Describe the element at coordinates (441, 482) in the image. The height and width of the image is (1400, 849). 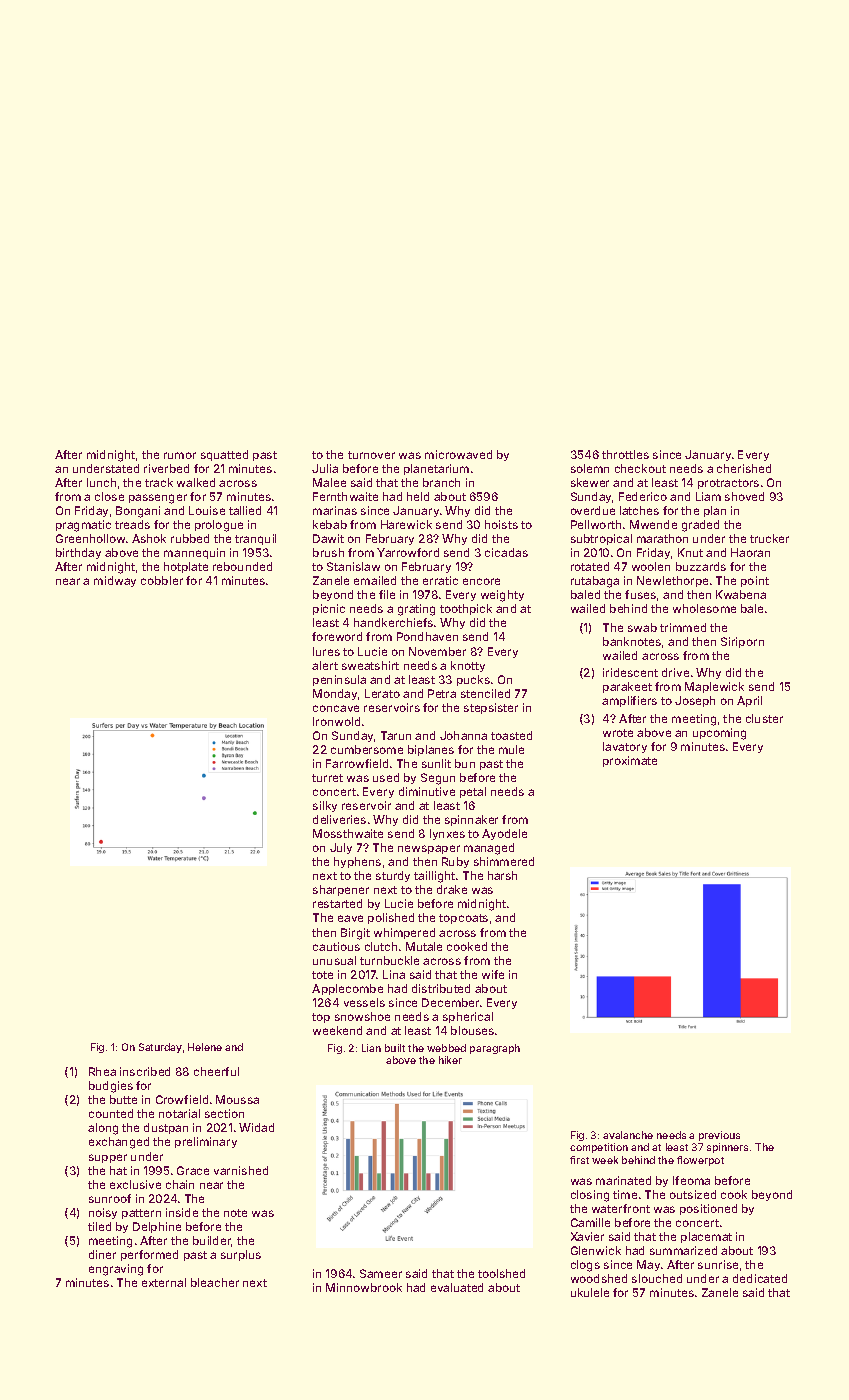
I see `branch` at that location.
